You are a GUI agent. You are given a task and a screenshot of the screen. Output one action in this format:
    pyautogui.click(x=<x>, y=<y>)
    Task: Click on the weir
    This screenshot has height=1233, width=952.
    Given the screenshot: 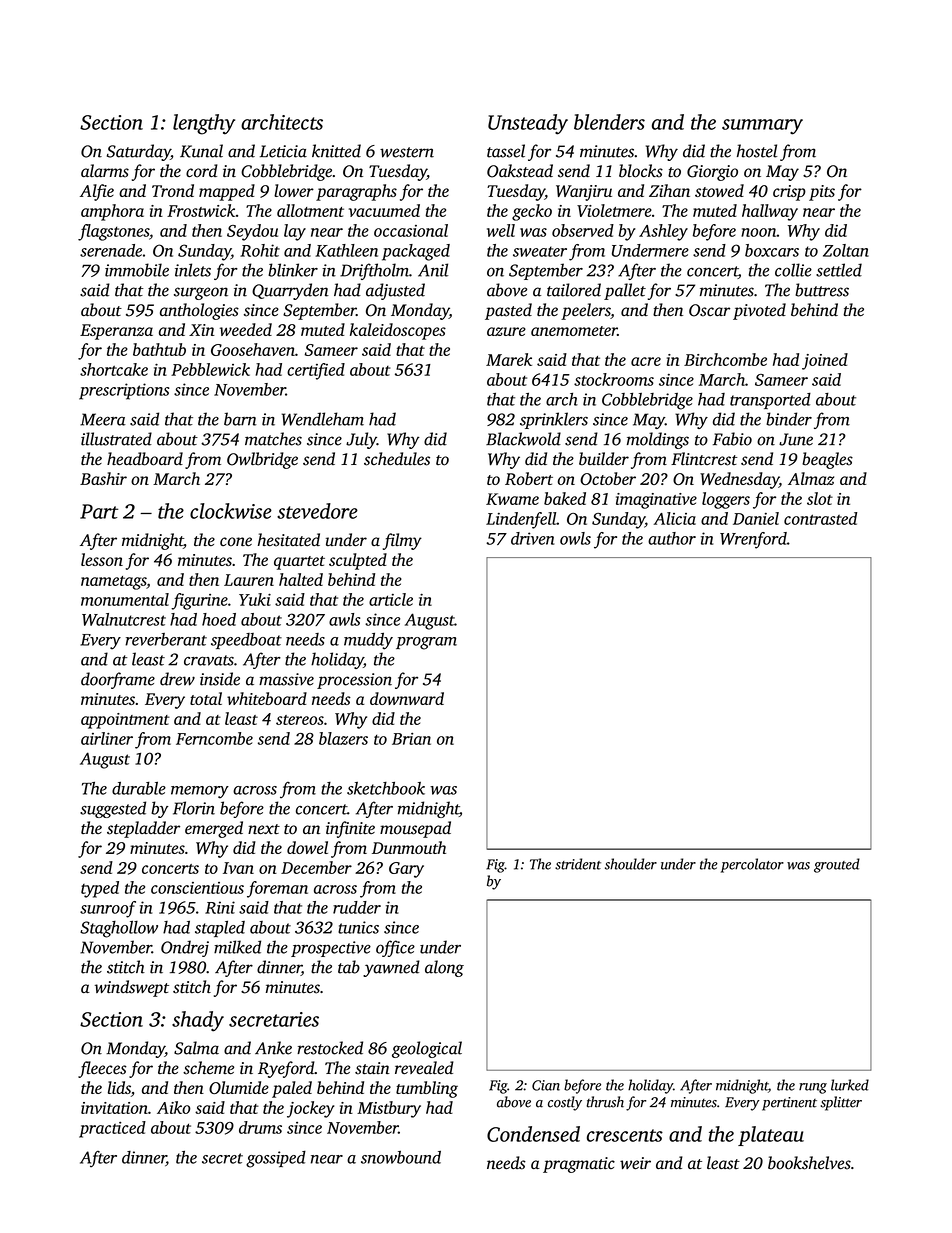 What is the action you would take?
    pyautogui.click(x=635, y=1163)
